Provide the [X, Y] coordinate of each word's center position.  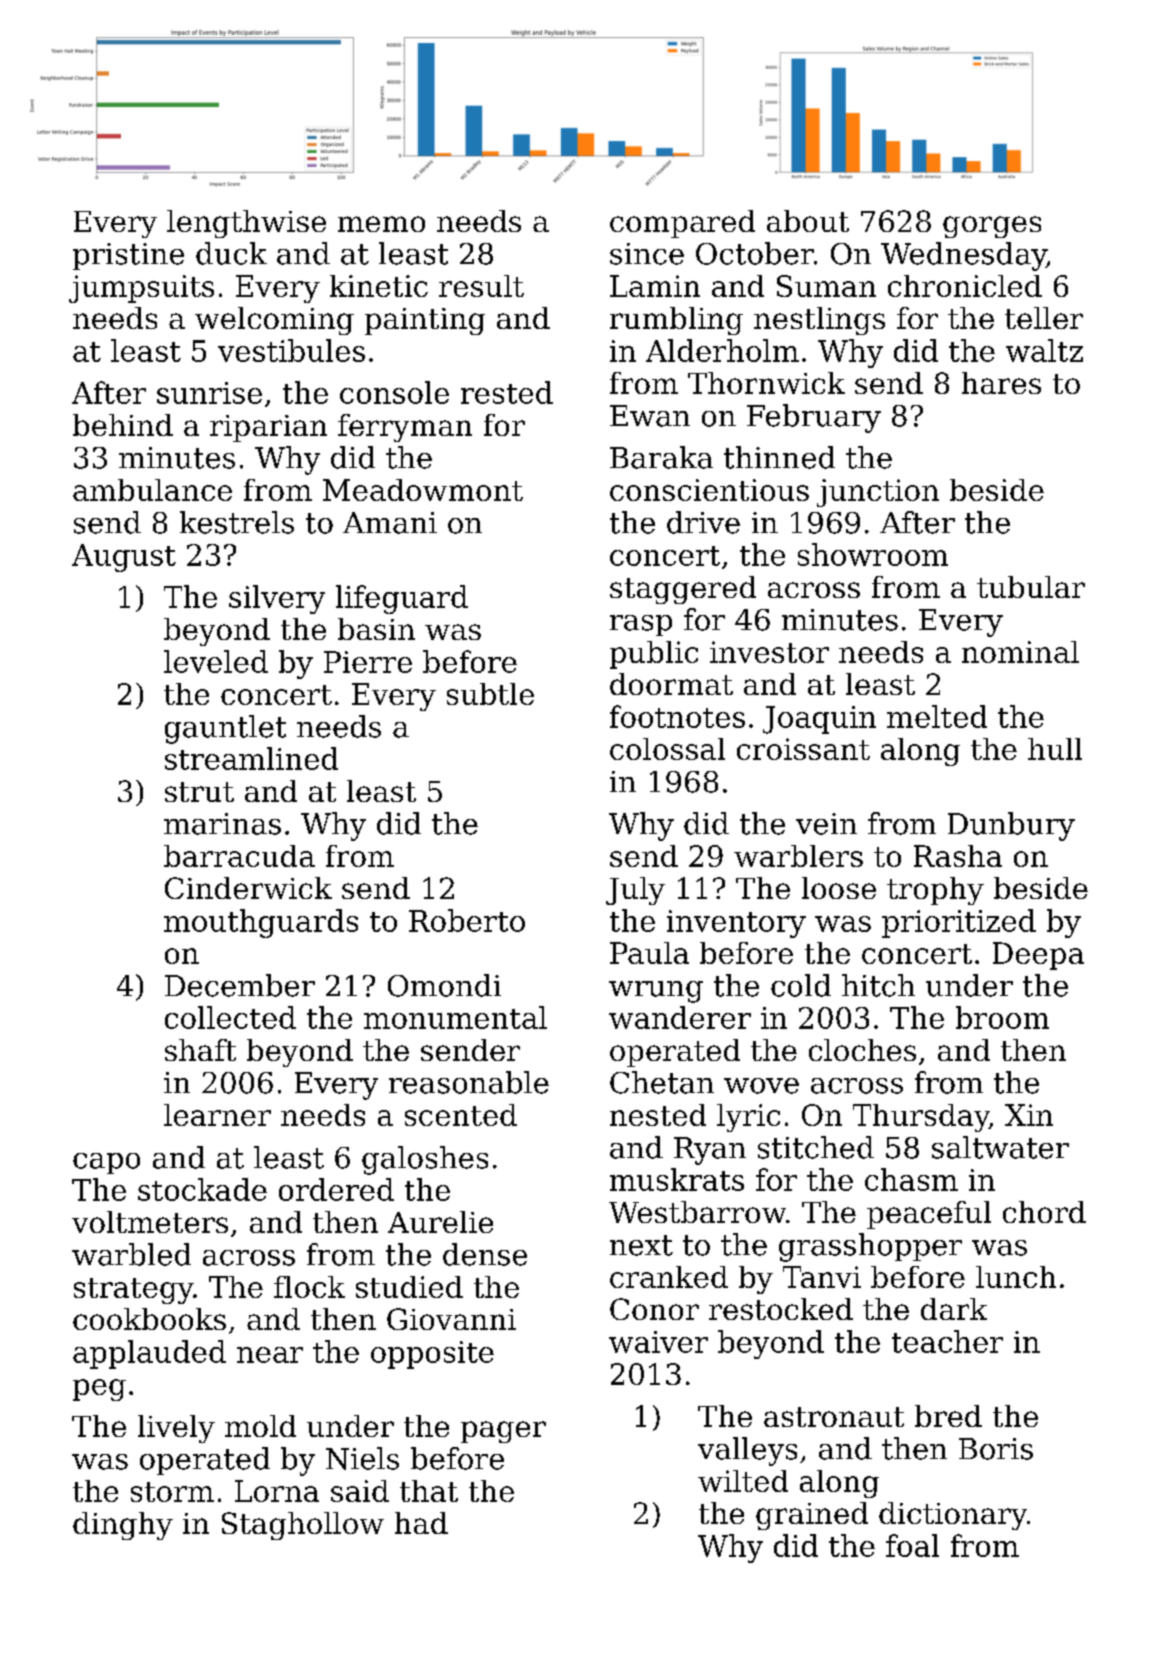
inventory [736, 924]
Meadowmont [423, 490]
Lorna [277, 1491]
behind [123, 425]
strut [199, 792]
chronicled [965, 286]
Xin [1029, 1115]
